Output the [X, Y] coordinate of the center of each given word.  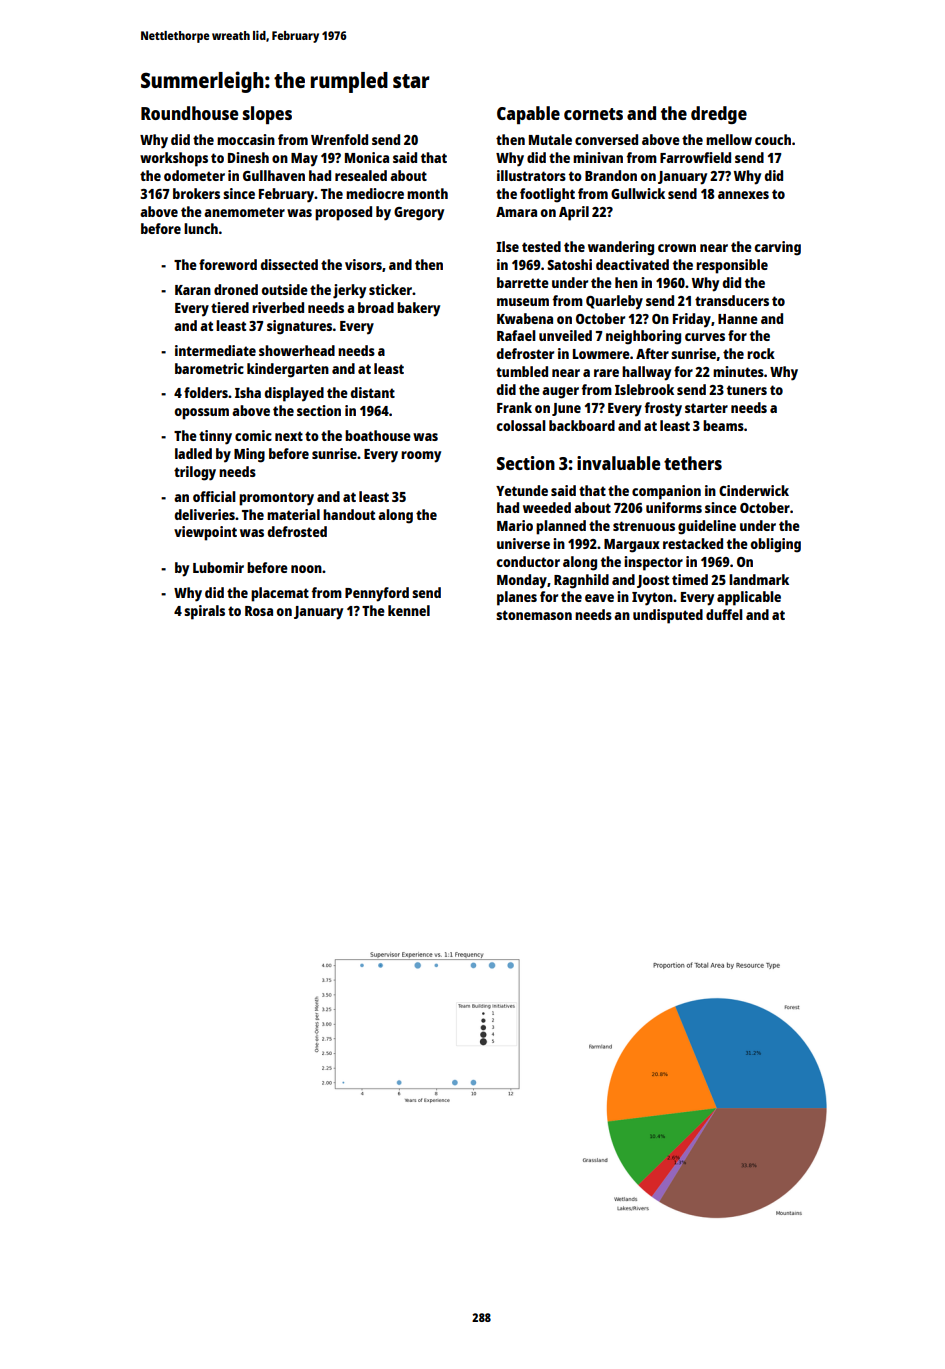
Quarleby [614, 302]
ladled [193, 453]
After [652, 353]
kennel [409, 610]
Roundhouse [189, 113]
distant [372, 392]
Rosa [259, 611]
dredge [719, 115]
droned [236, 289]
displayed [294, 394]
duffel [724, 614]
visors [363, 264]
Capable [528, 115]
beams [723, 425]
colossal [521, 425]
